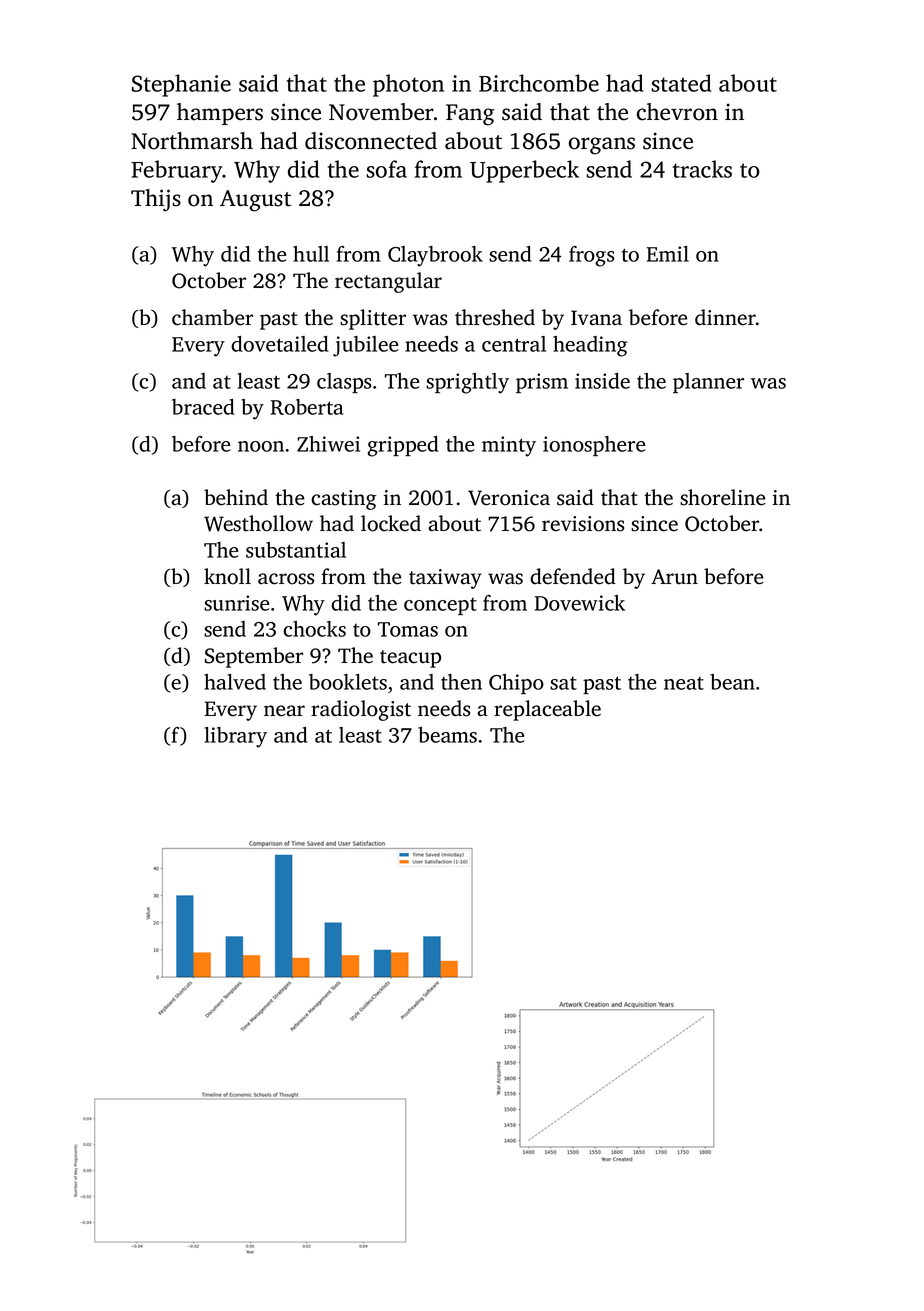  Describe the element at coordinates (547, 710) in the image. I see `replaceable` at that location.
